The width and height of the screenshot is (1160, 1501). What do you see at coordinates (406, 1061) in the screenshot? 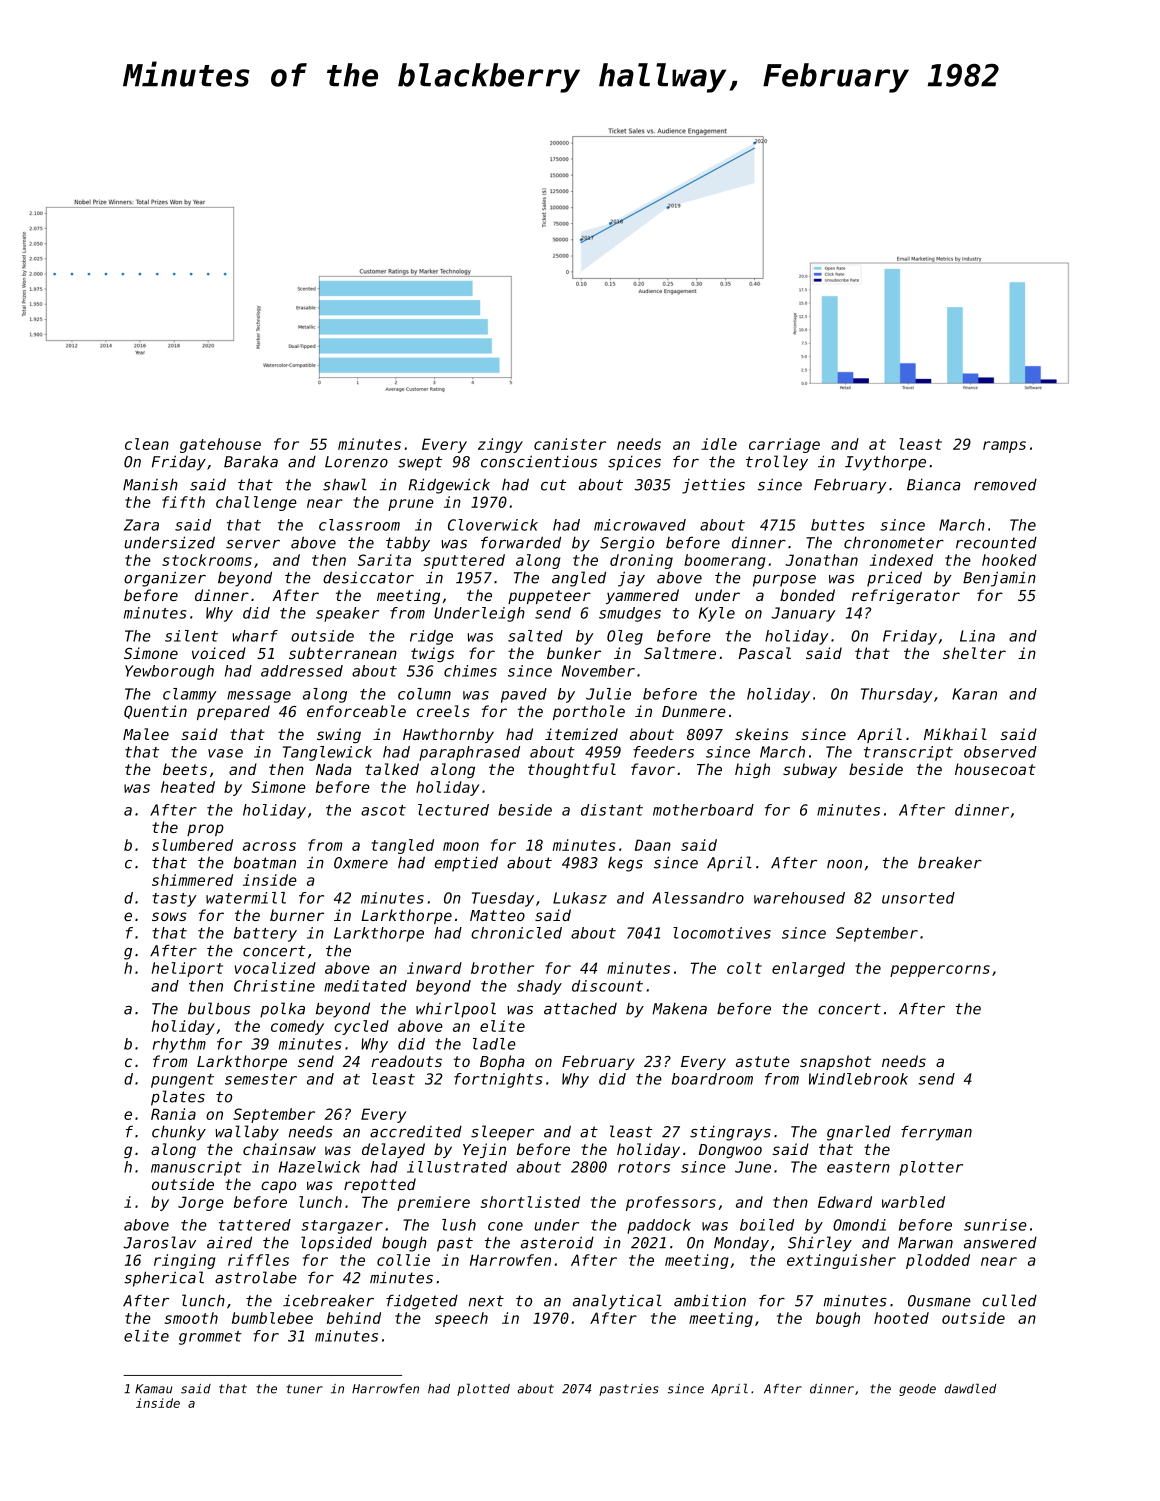
I see `readouts` at bounding box center [406, 1061].
